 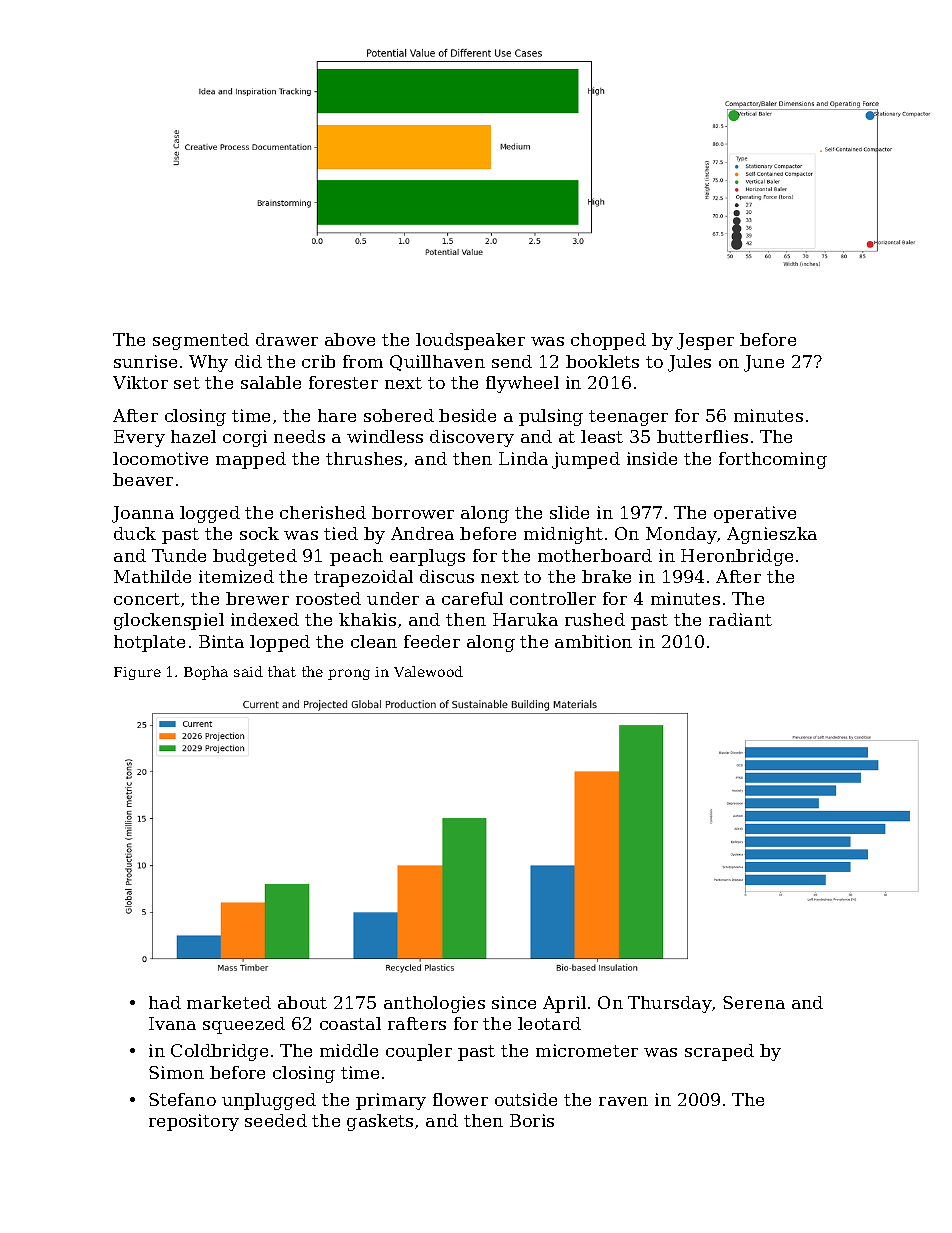 I want to click on chopped, so click(x=608, y=341).
